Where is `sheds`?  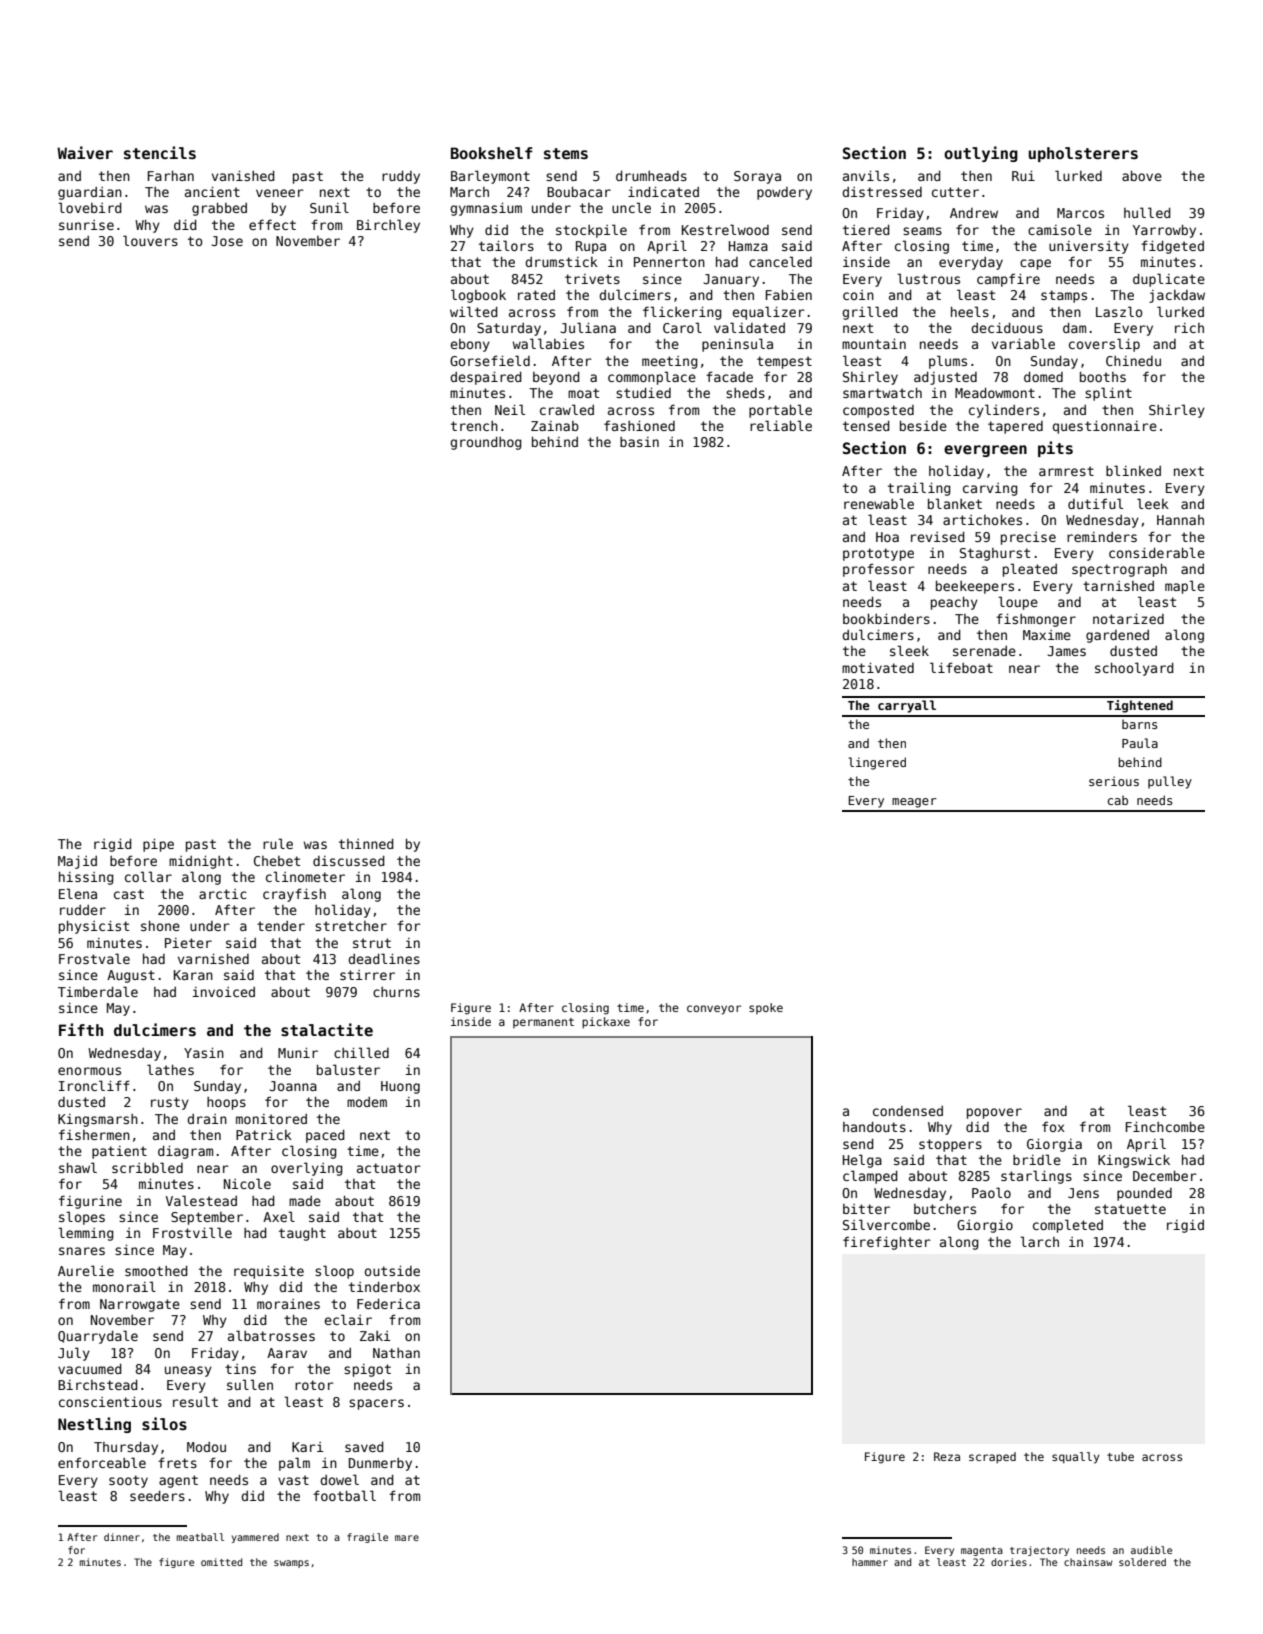 sheds is located at coordinates (745, 393).
